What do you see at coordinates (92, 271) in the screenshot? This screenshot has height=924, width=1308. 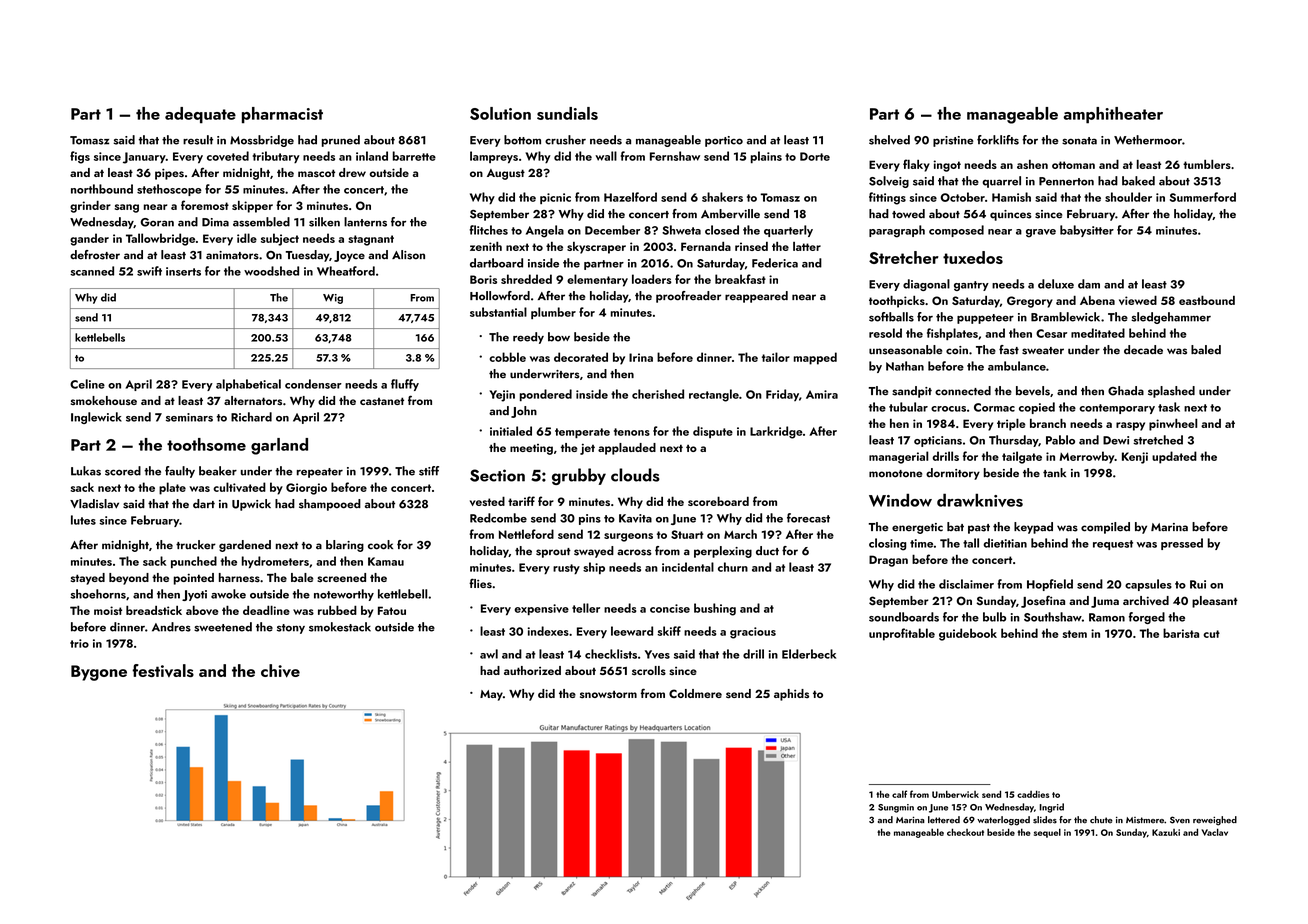 I see `scanned` at bounding box center [92, 271].
